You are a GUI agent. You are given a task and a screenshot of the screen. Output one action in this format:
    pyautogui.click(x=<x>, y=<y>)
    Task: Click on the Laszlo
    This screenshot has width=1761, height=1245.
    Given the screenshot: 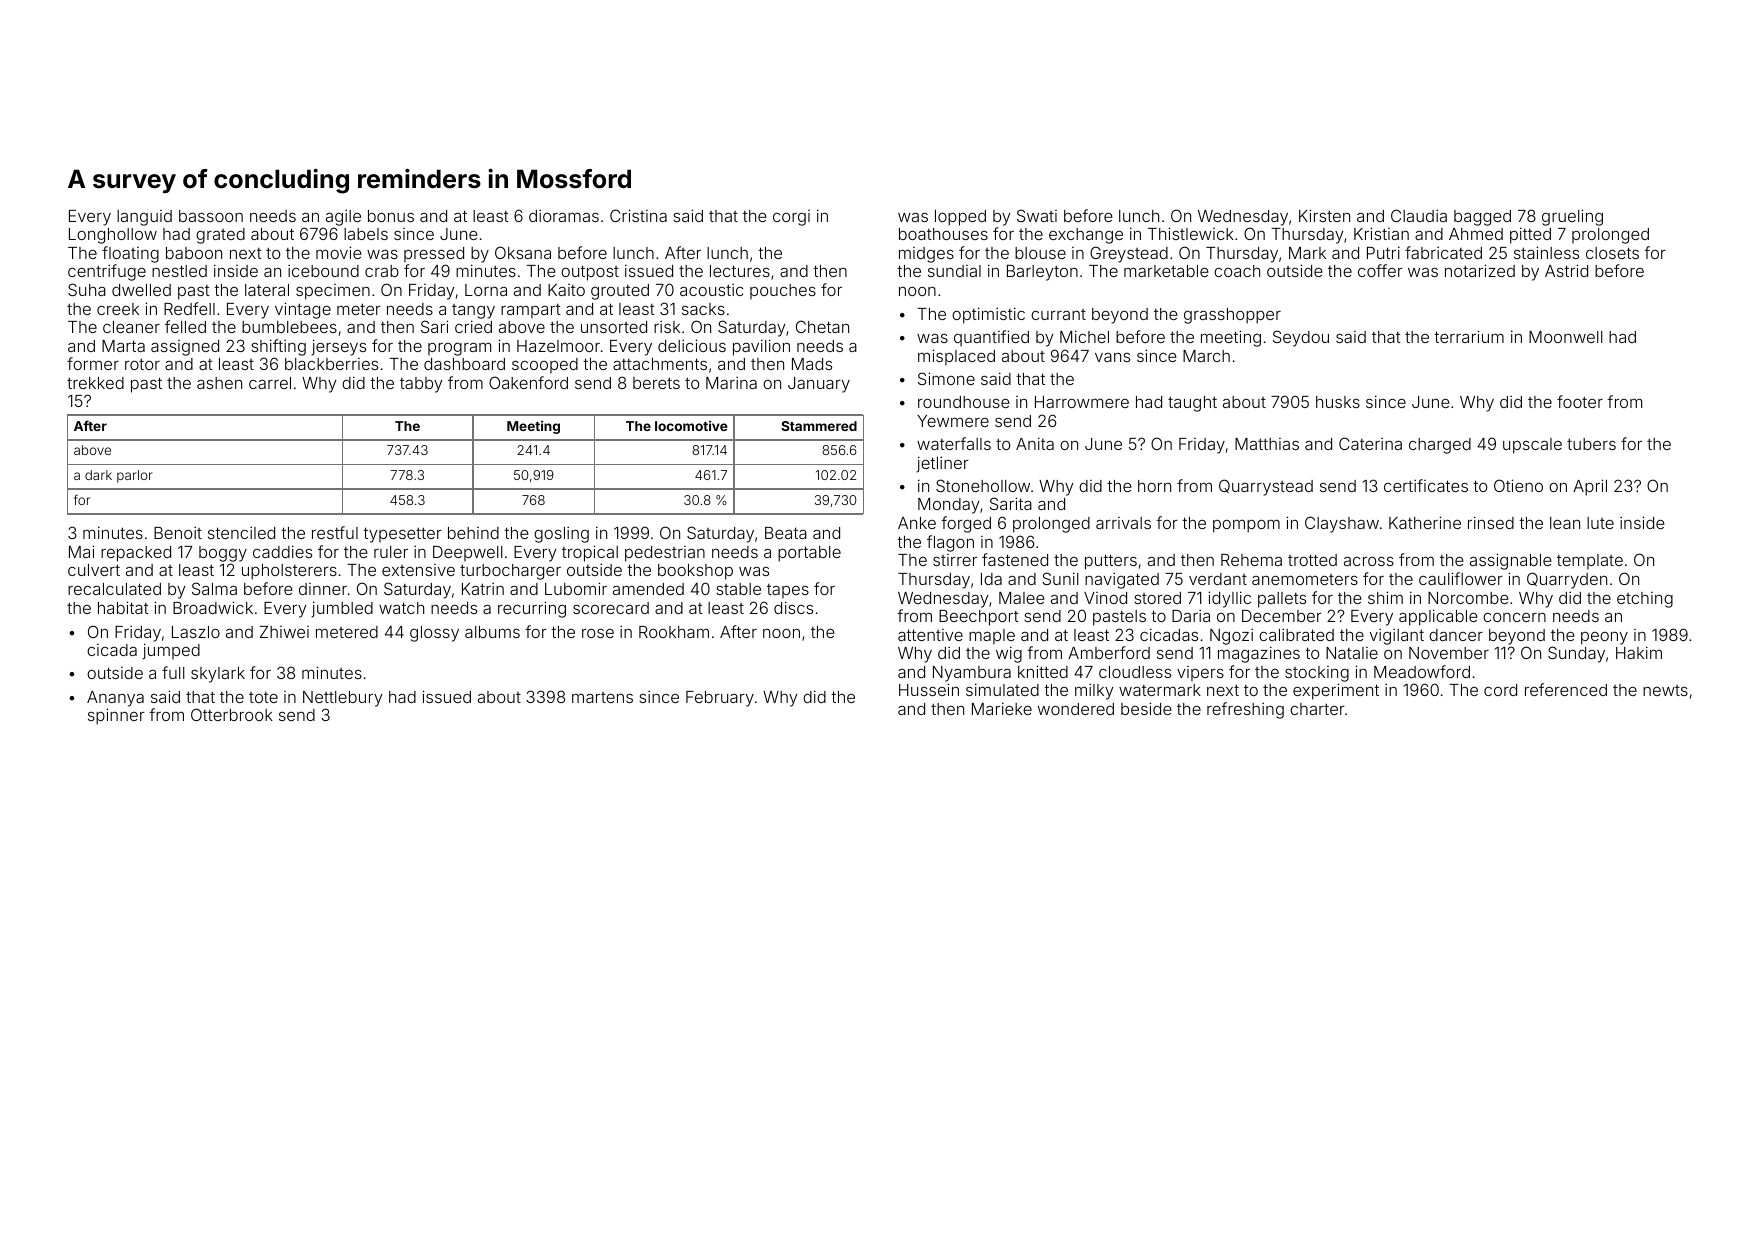 What is the action you would take?
    pyautogui.click(x=196, y=632)
